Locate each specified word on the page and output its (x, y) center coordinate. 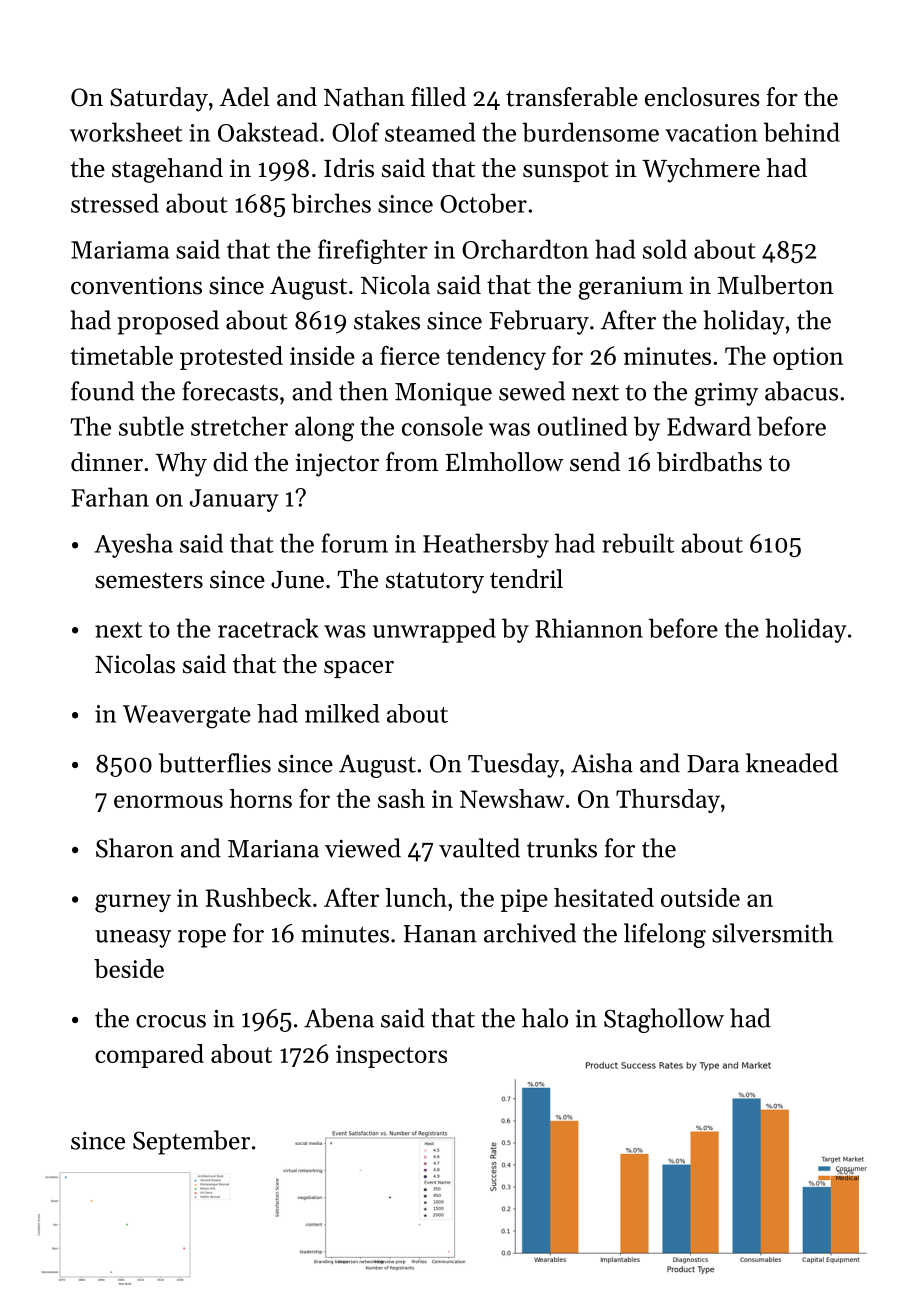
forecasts (230, 391)
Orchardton (525, 249)
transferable (572, 97)
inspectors (391, 1056)
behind (802, 132)
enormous (168, 801)
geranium (631, 288)
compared (149, 1056)
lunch (416, 897)
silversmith (772, 933)
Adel (245, 97)
